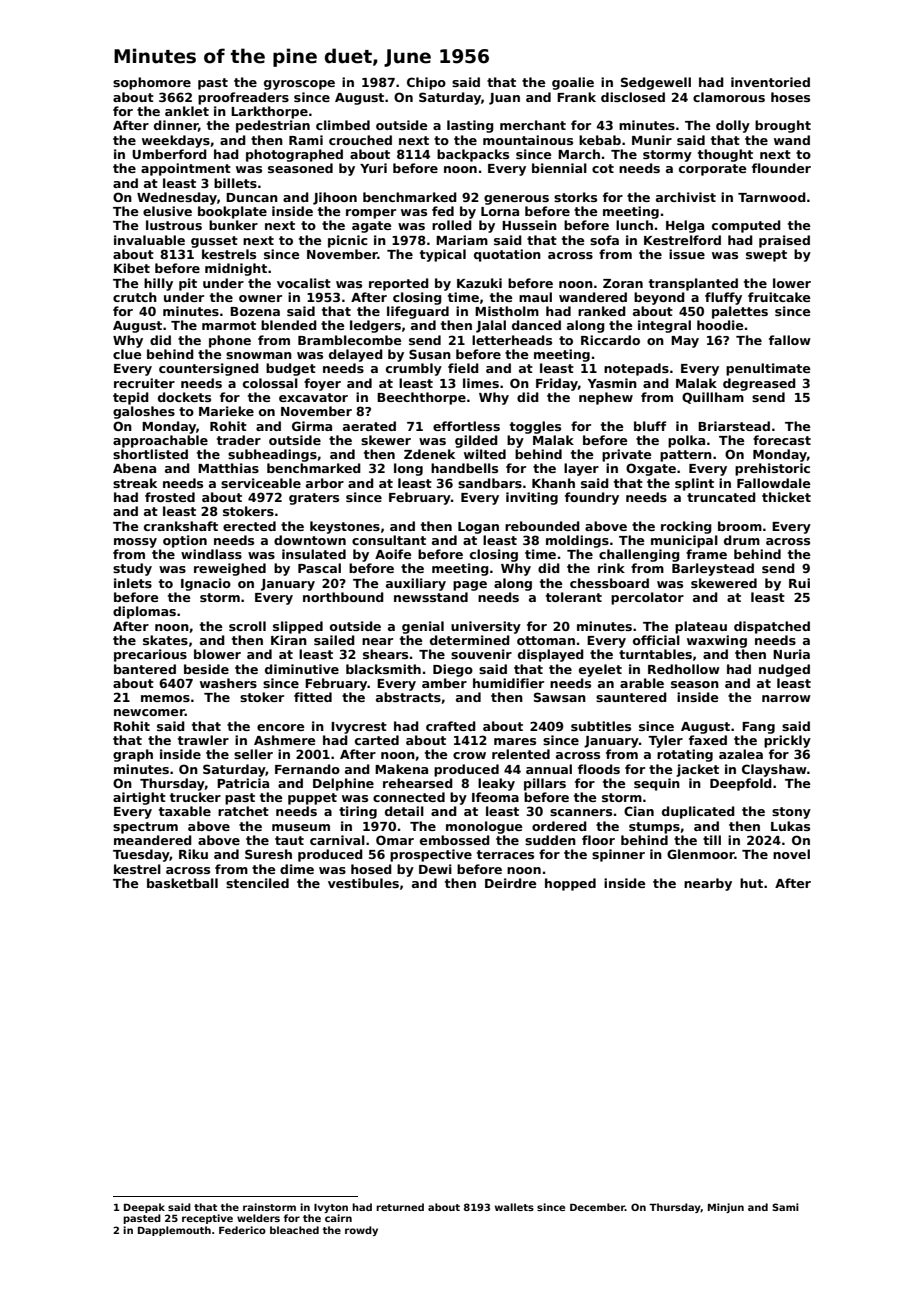 This page has width=924, height=1308. I want to click on Federico, so click(242, 1230).
